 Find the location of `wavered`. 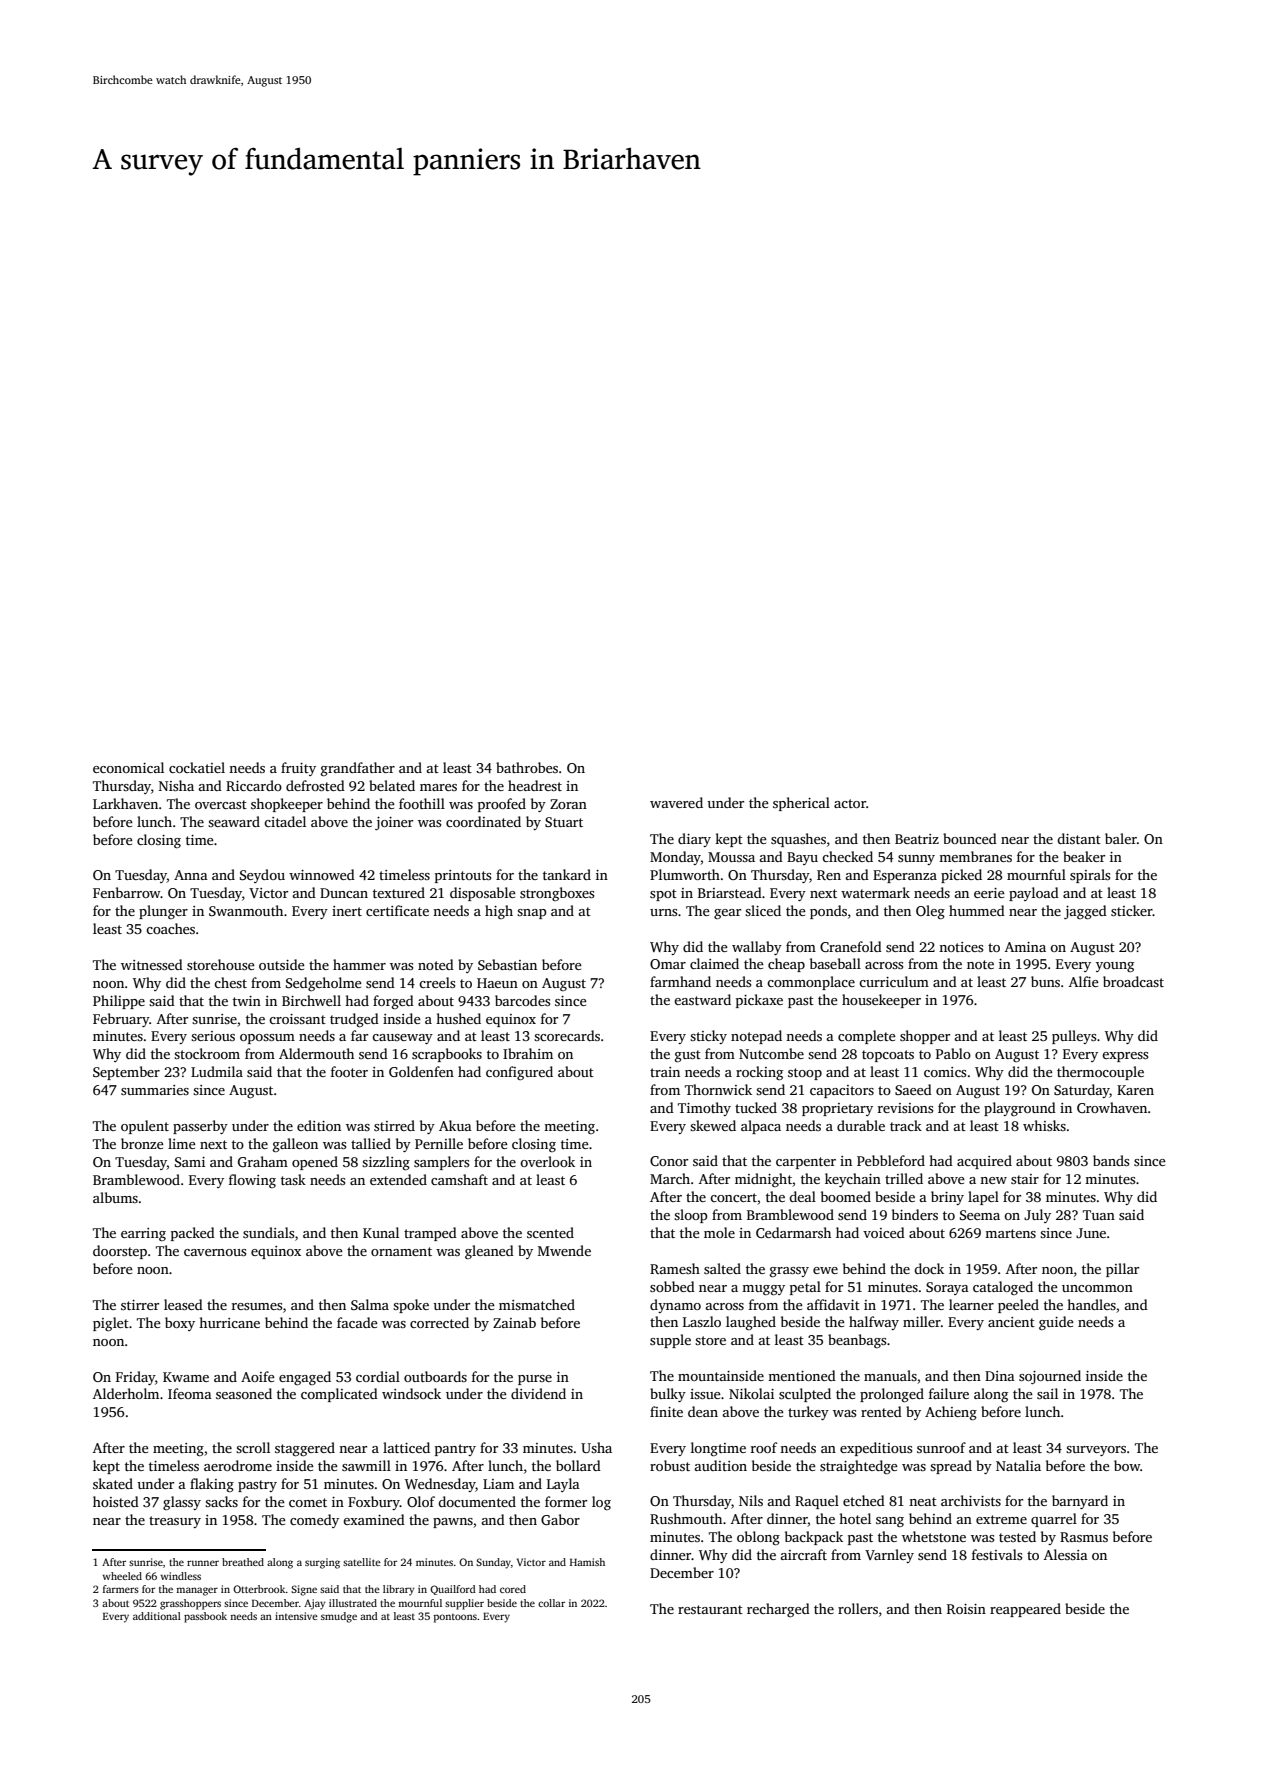

wavered is located at coordinates (676, 802).
